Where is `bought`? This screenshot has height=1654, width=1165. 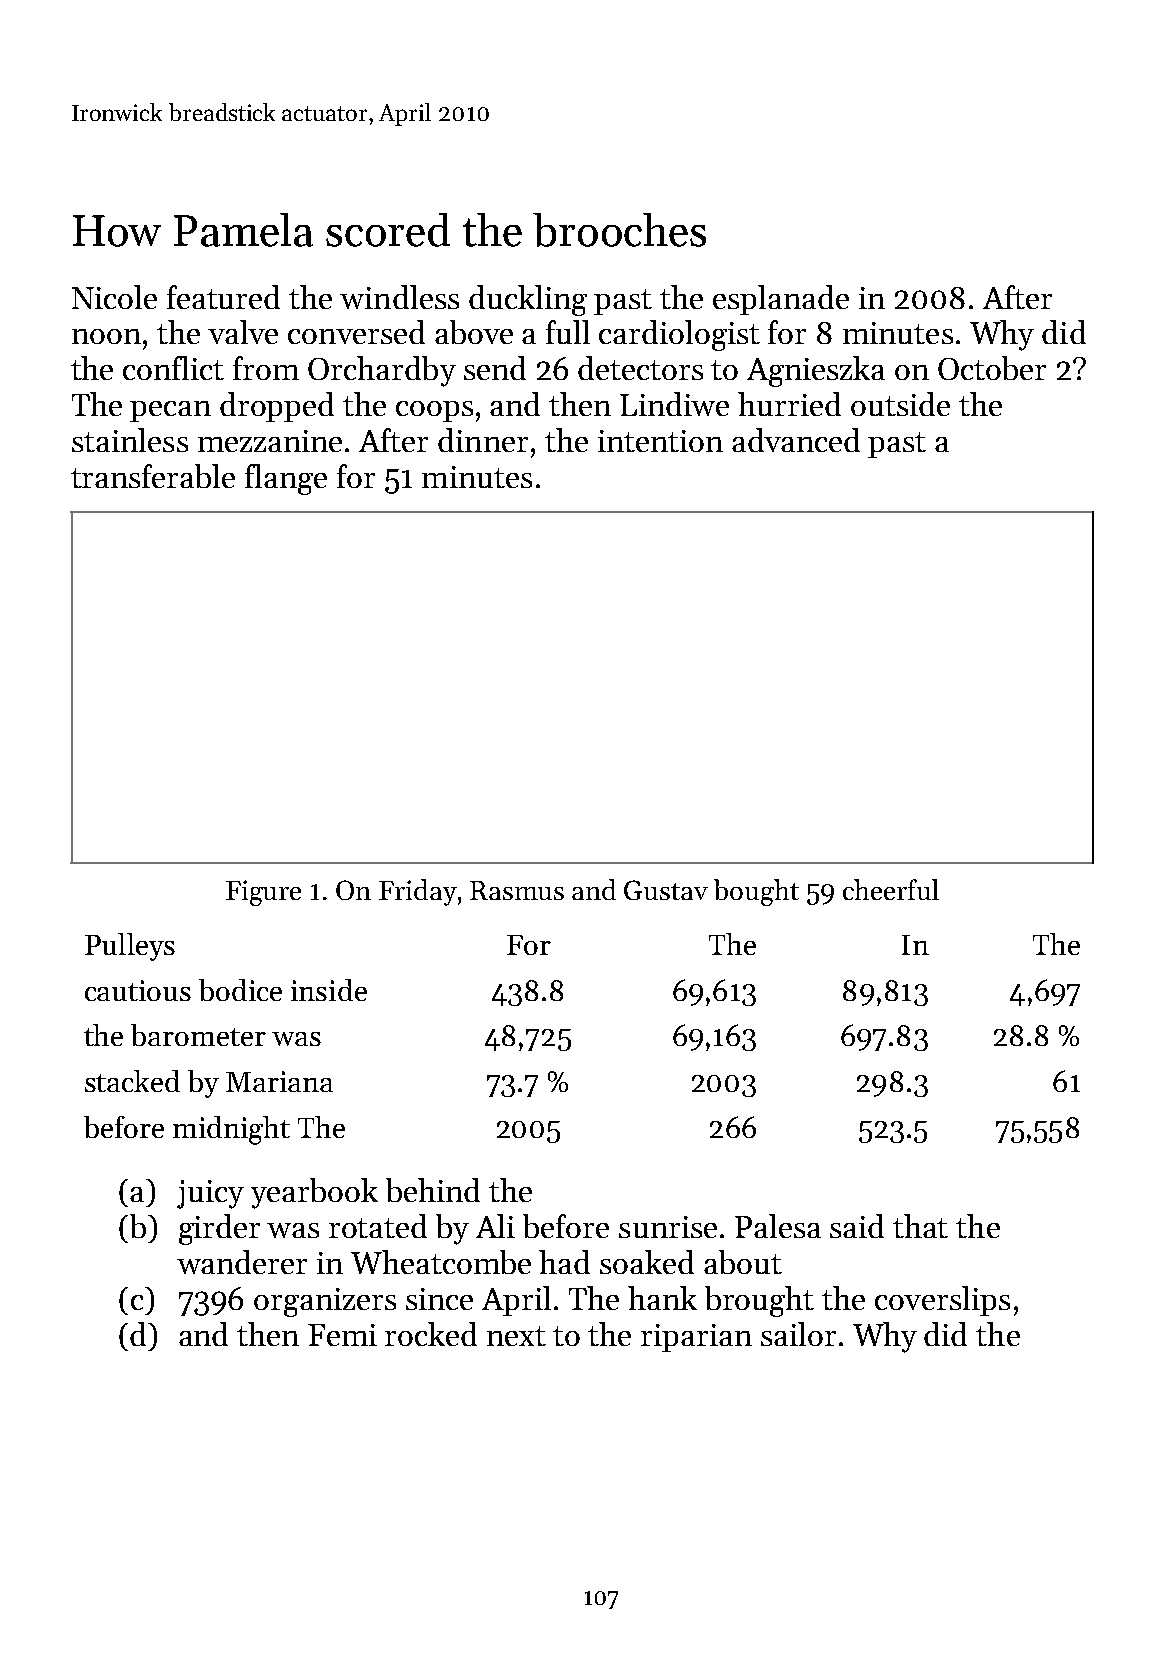
bought is located at coordinates (756, 892).
